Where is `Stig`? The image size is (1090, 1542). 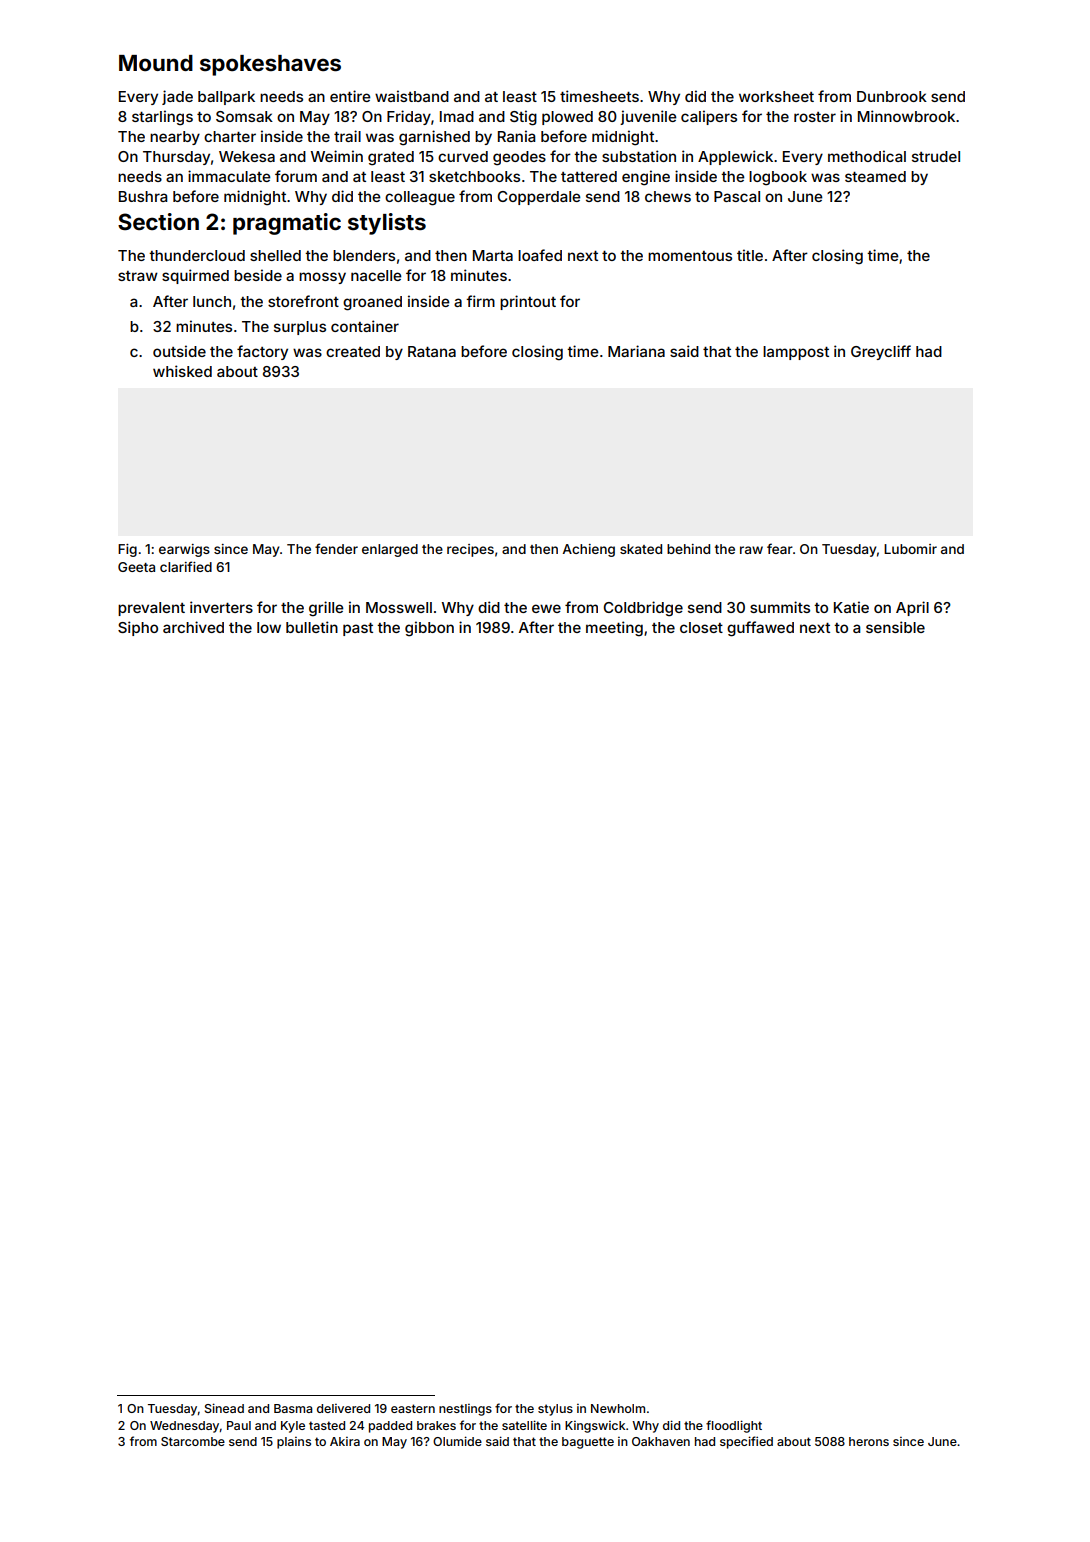
Stig is located at coordinates (523, 118).
